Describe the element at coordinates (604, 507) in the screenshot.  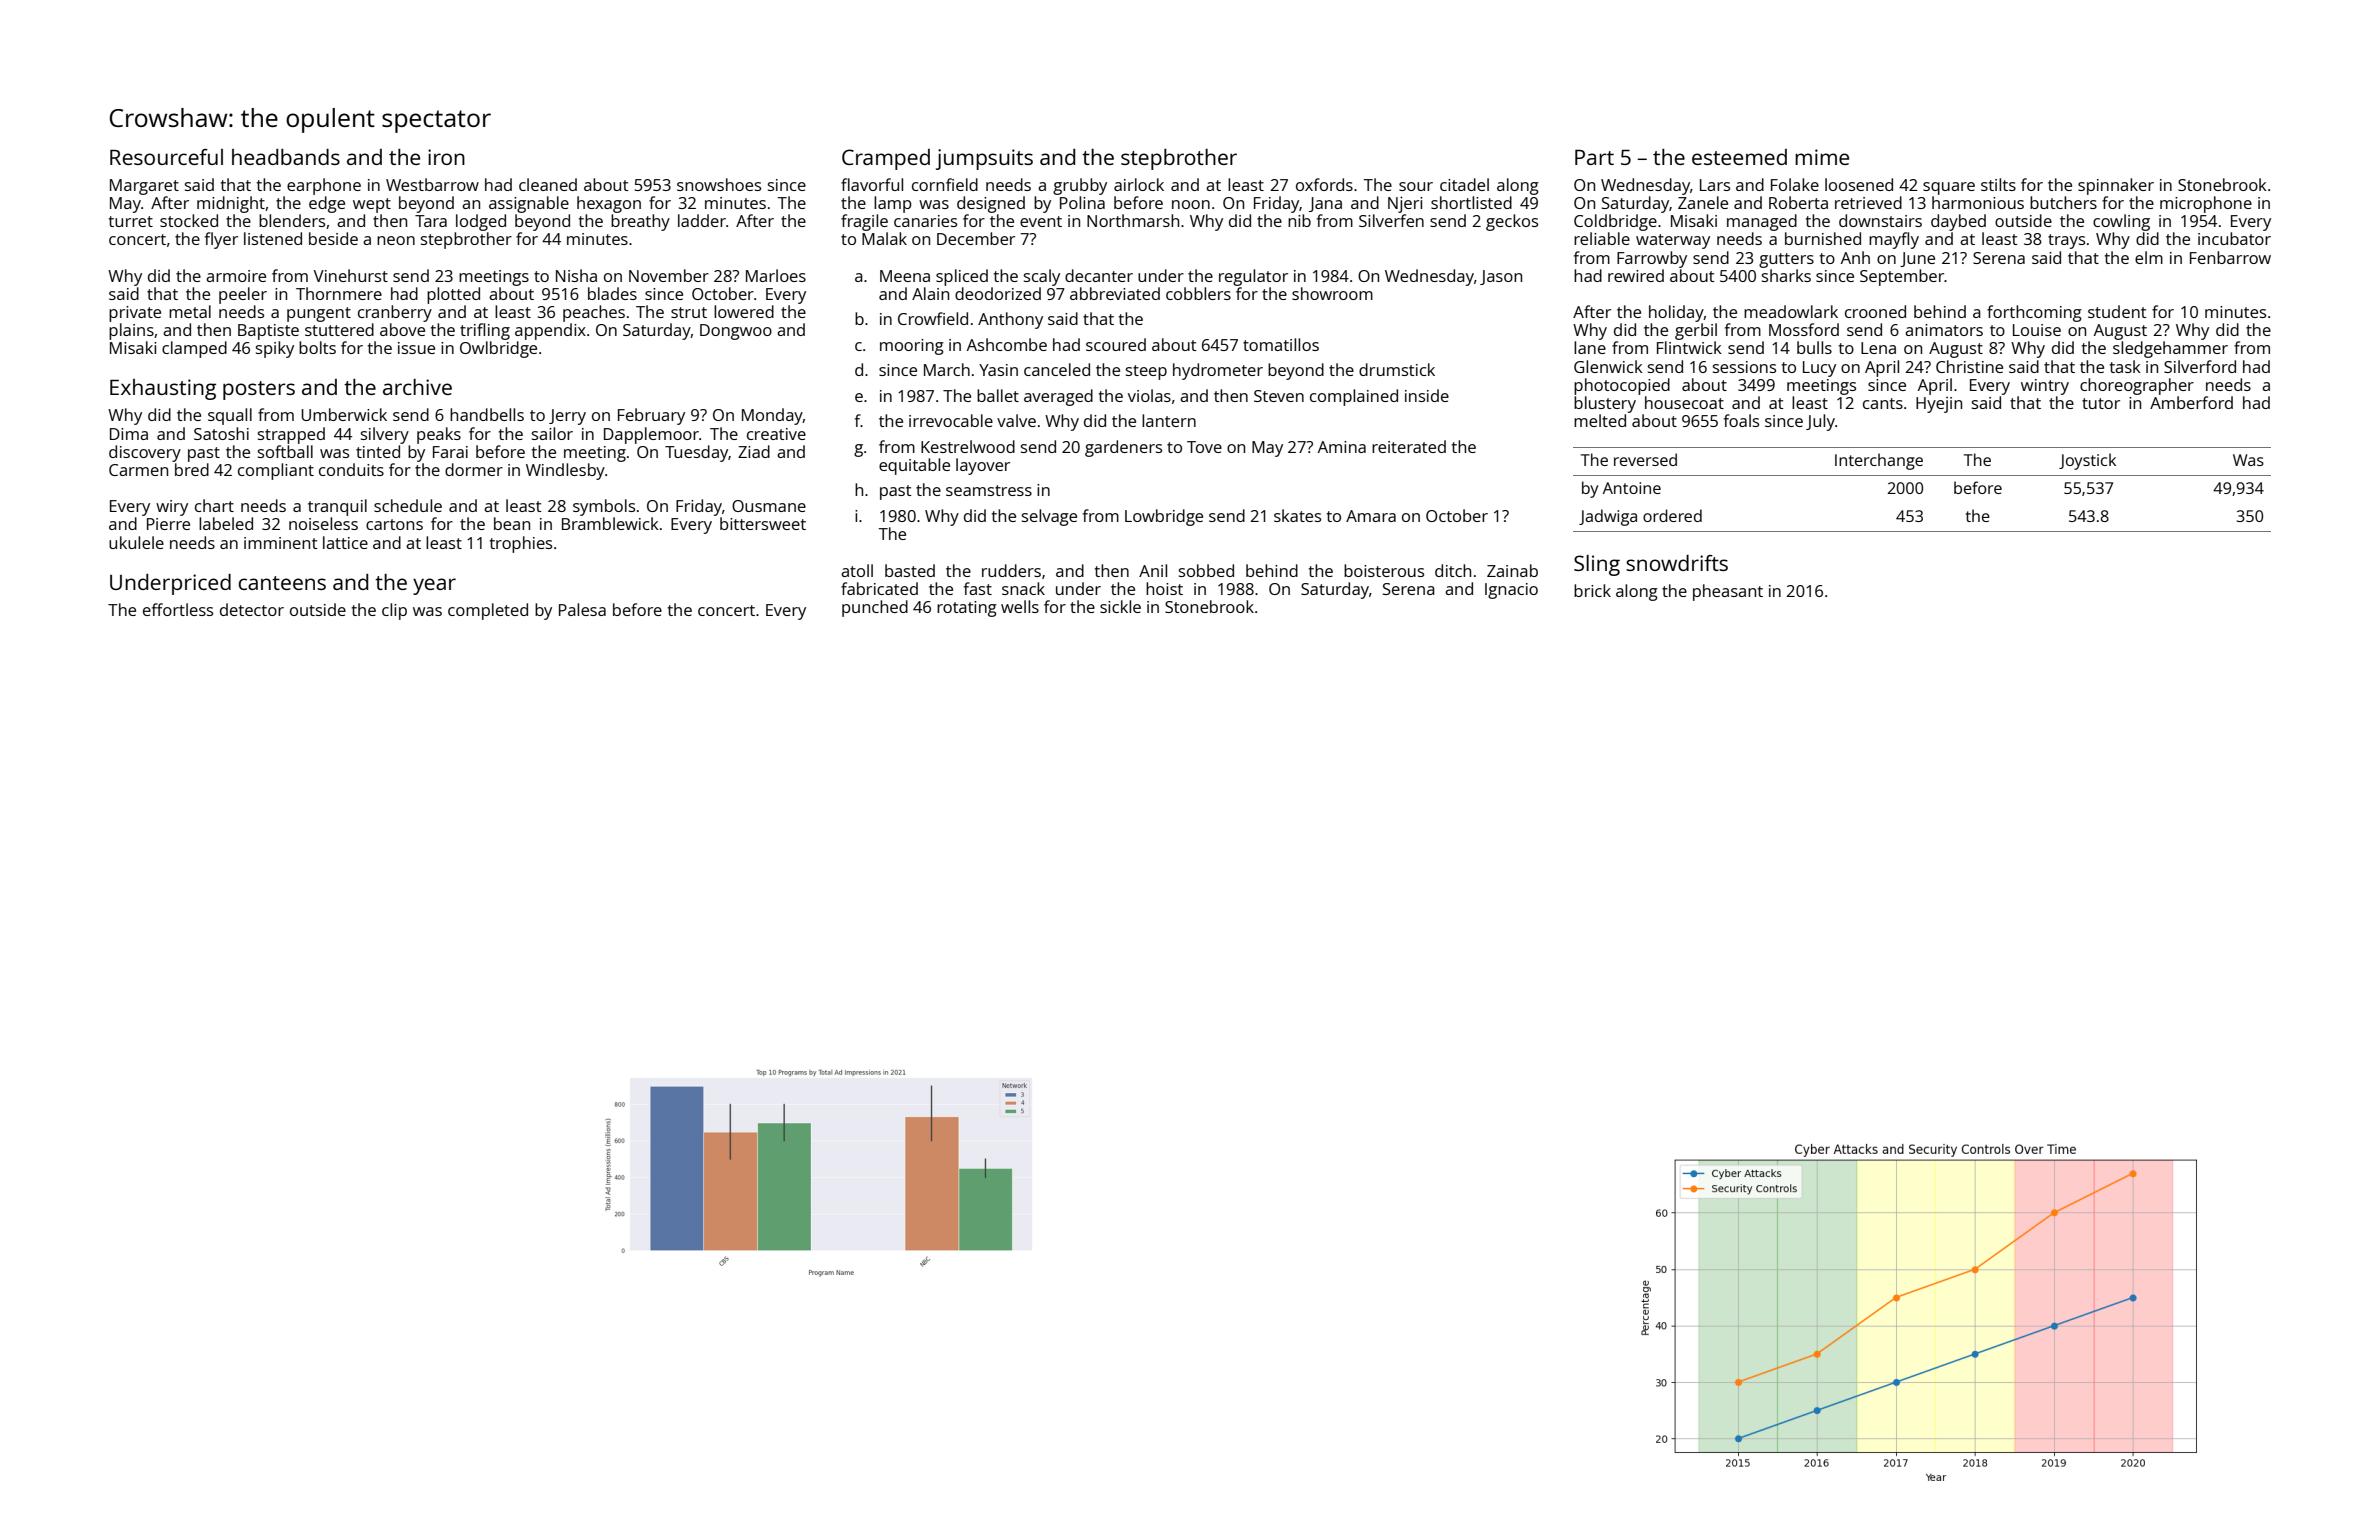
I see `symbols` at that location.
